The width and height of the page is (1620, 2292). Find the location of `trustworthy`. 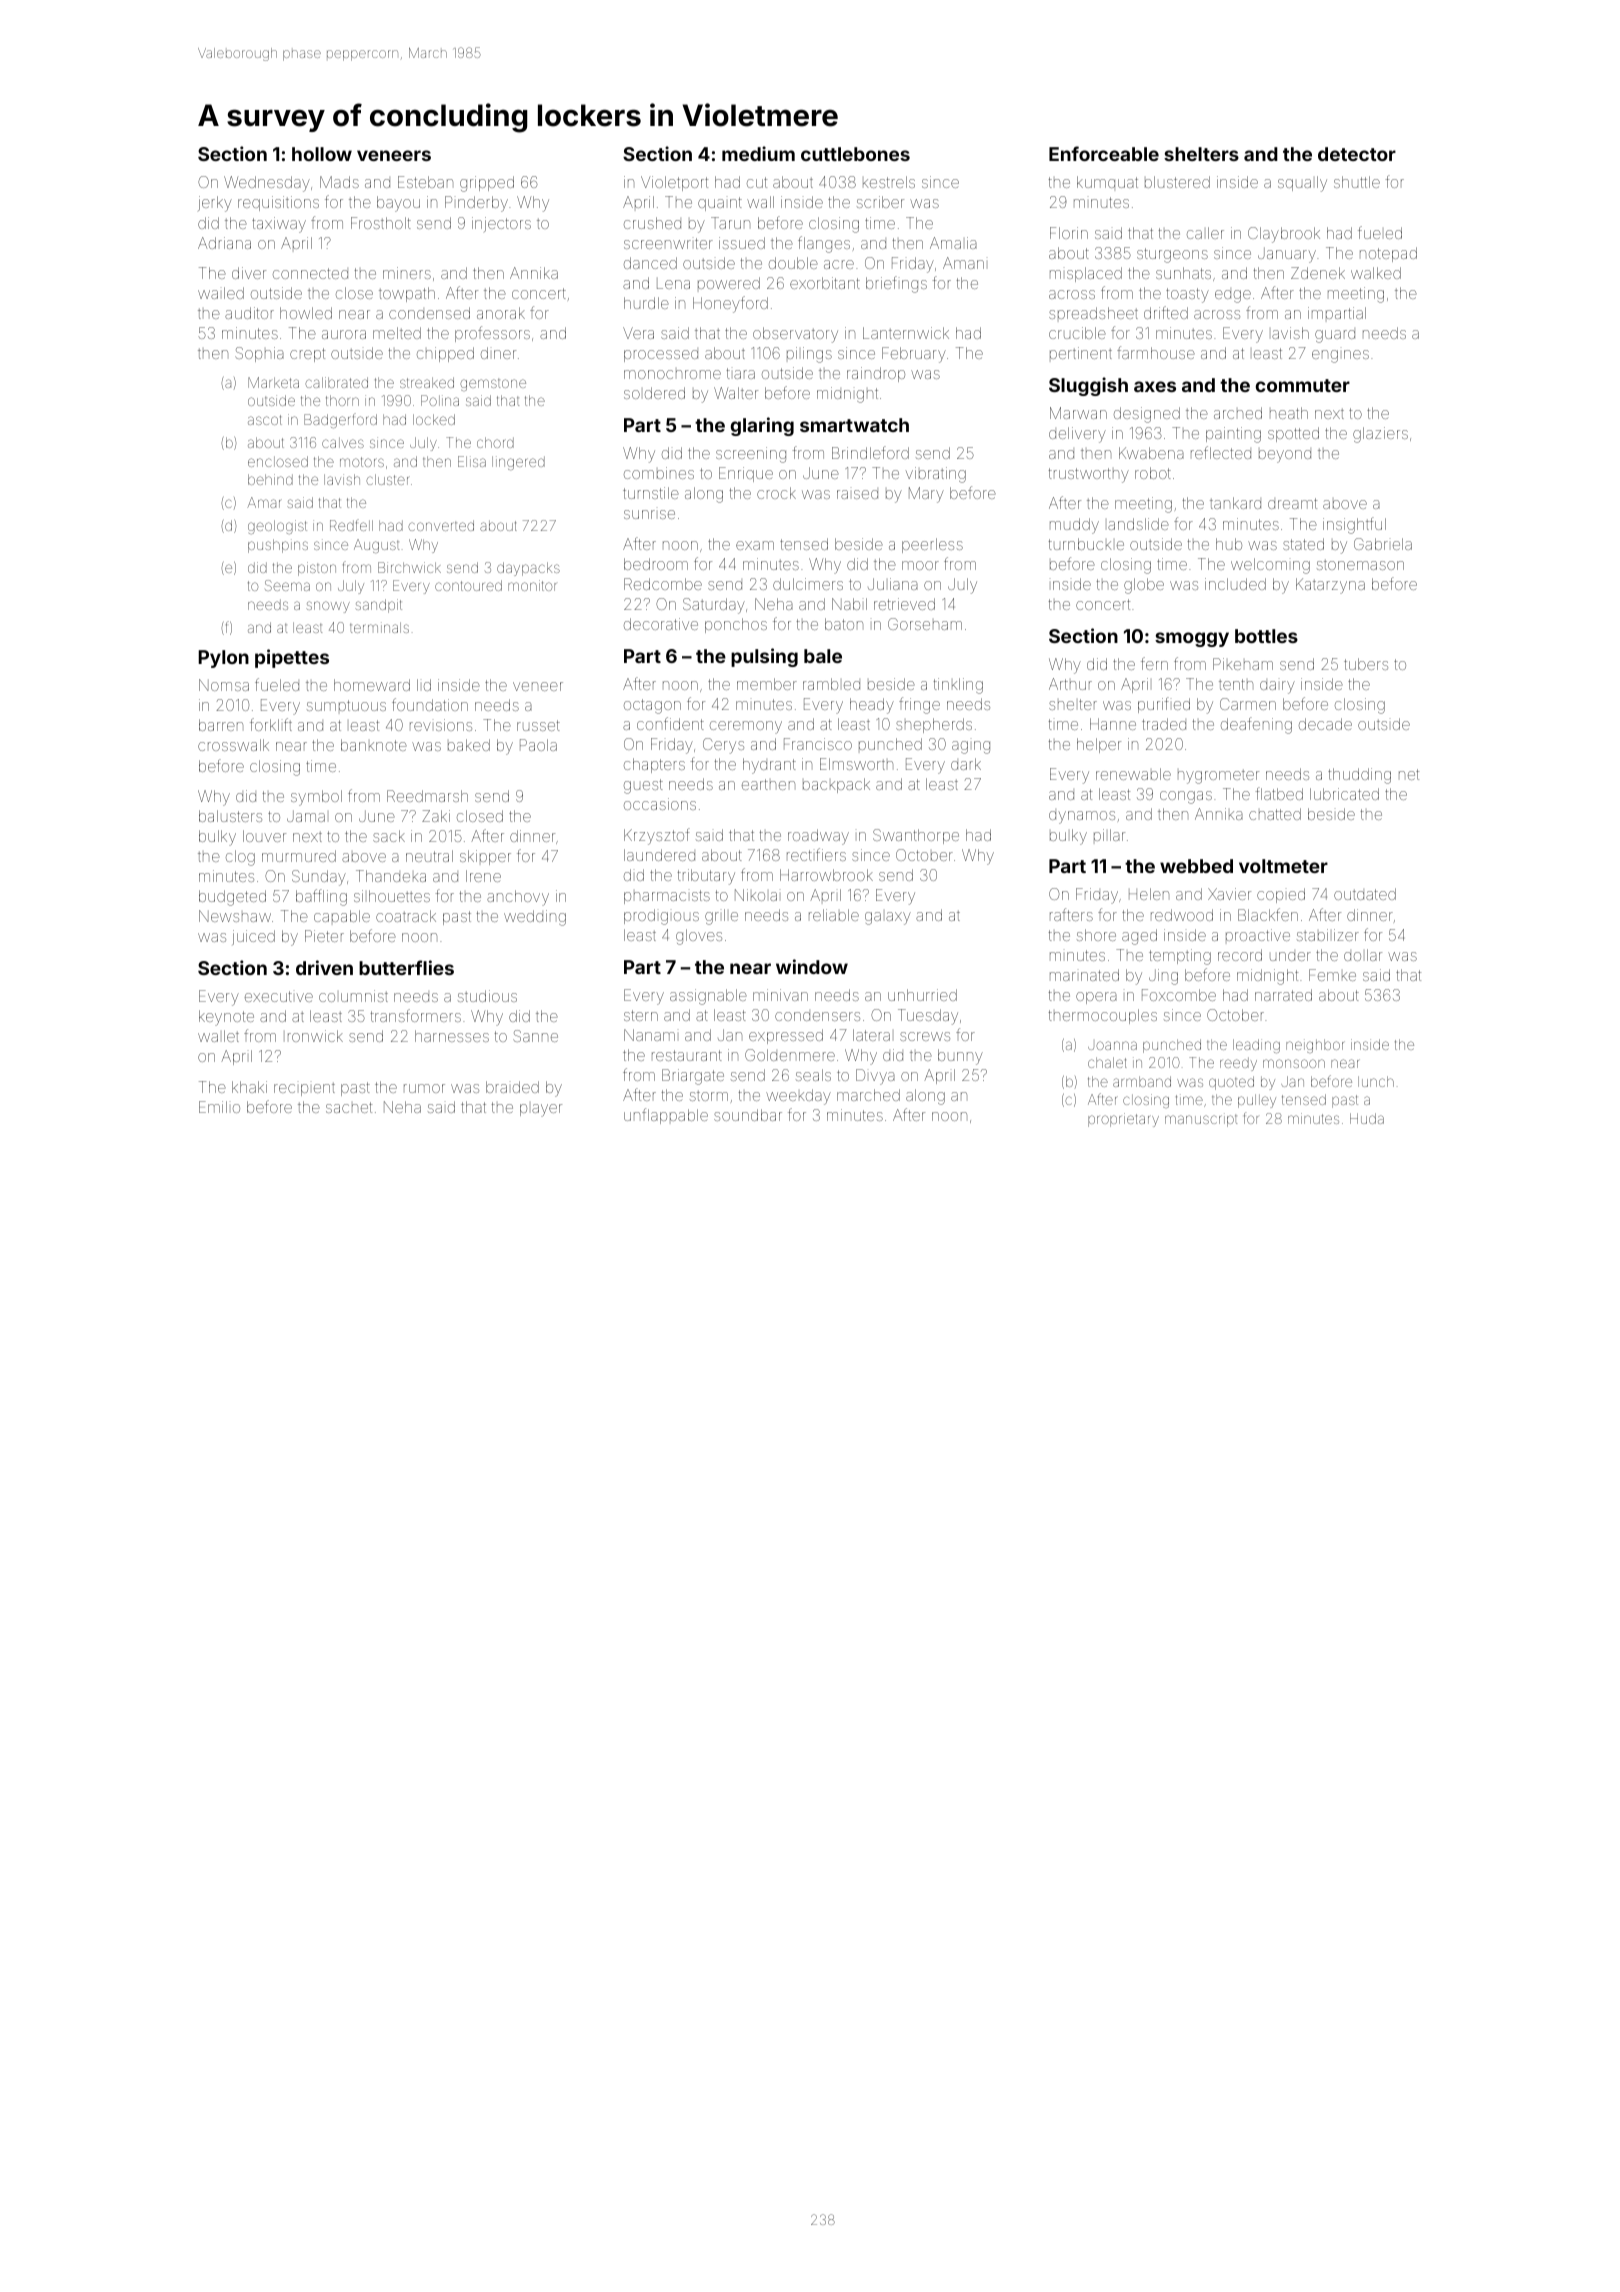

trustworthy is located at coordinates (1088, 475).
